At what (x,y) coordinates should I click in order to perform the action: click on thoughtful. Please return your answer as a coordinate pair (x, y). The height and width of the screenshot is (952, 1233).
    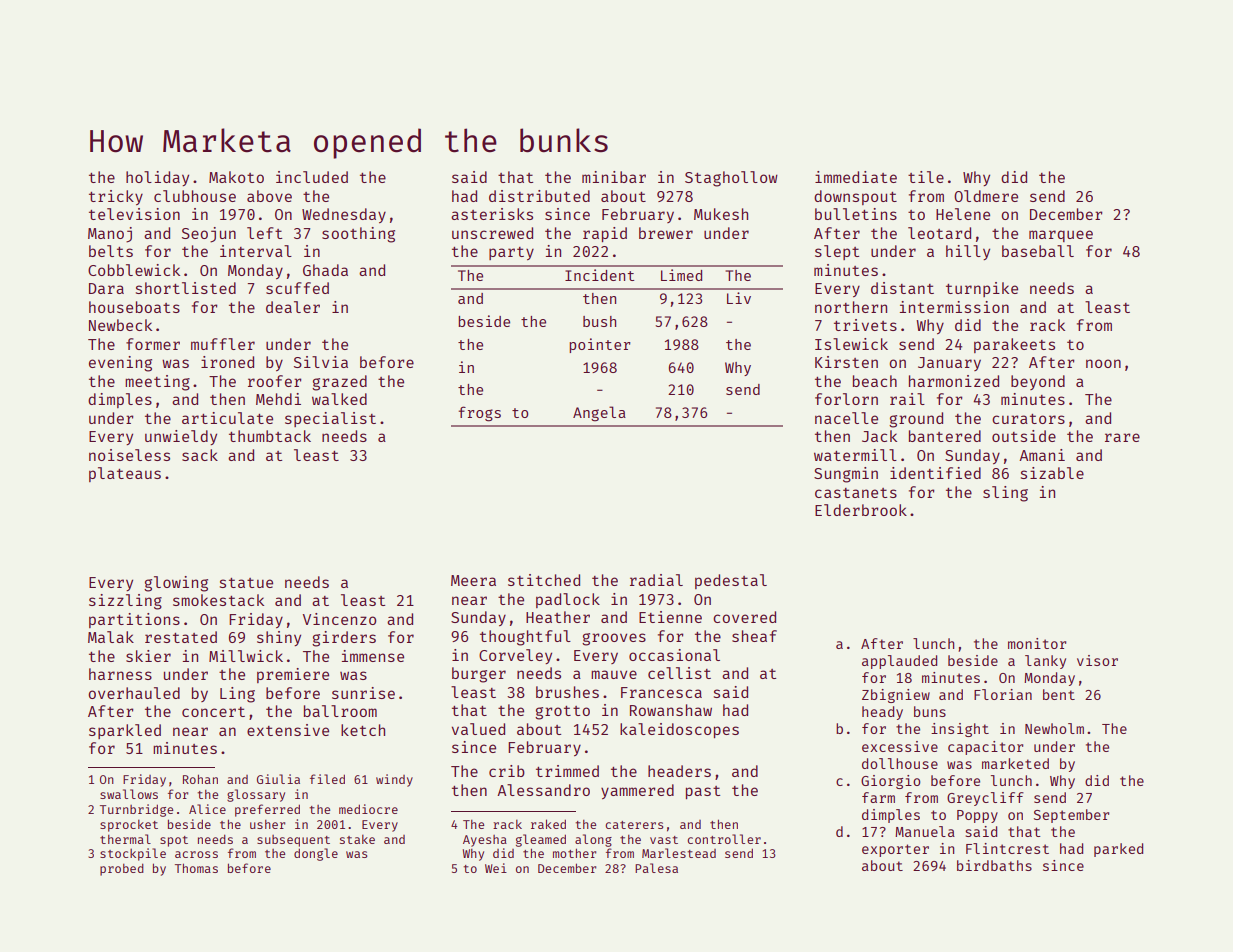
    Looking at the image, I should click on (525, 638).
